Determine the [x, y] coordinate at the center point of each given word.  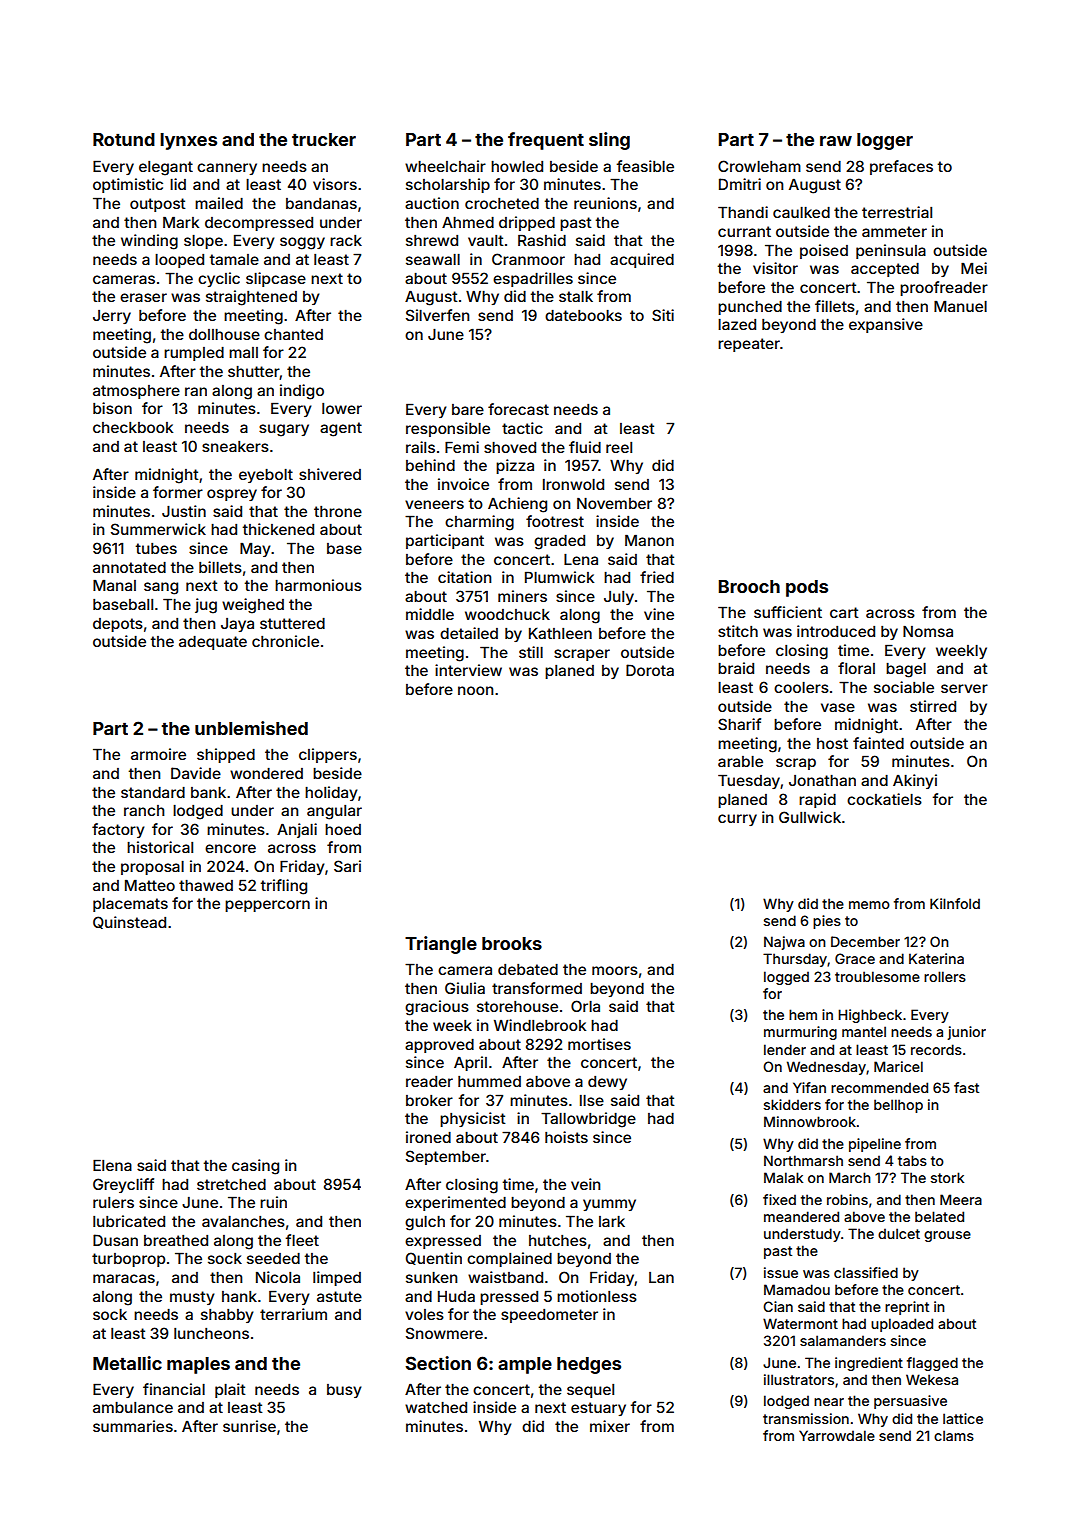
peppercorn [267, 906]
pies [827, 922]
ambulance [133, 1407]
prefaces [901, 167]
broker [429, 1100]
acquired [642, 260]
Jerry [112, 317]
